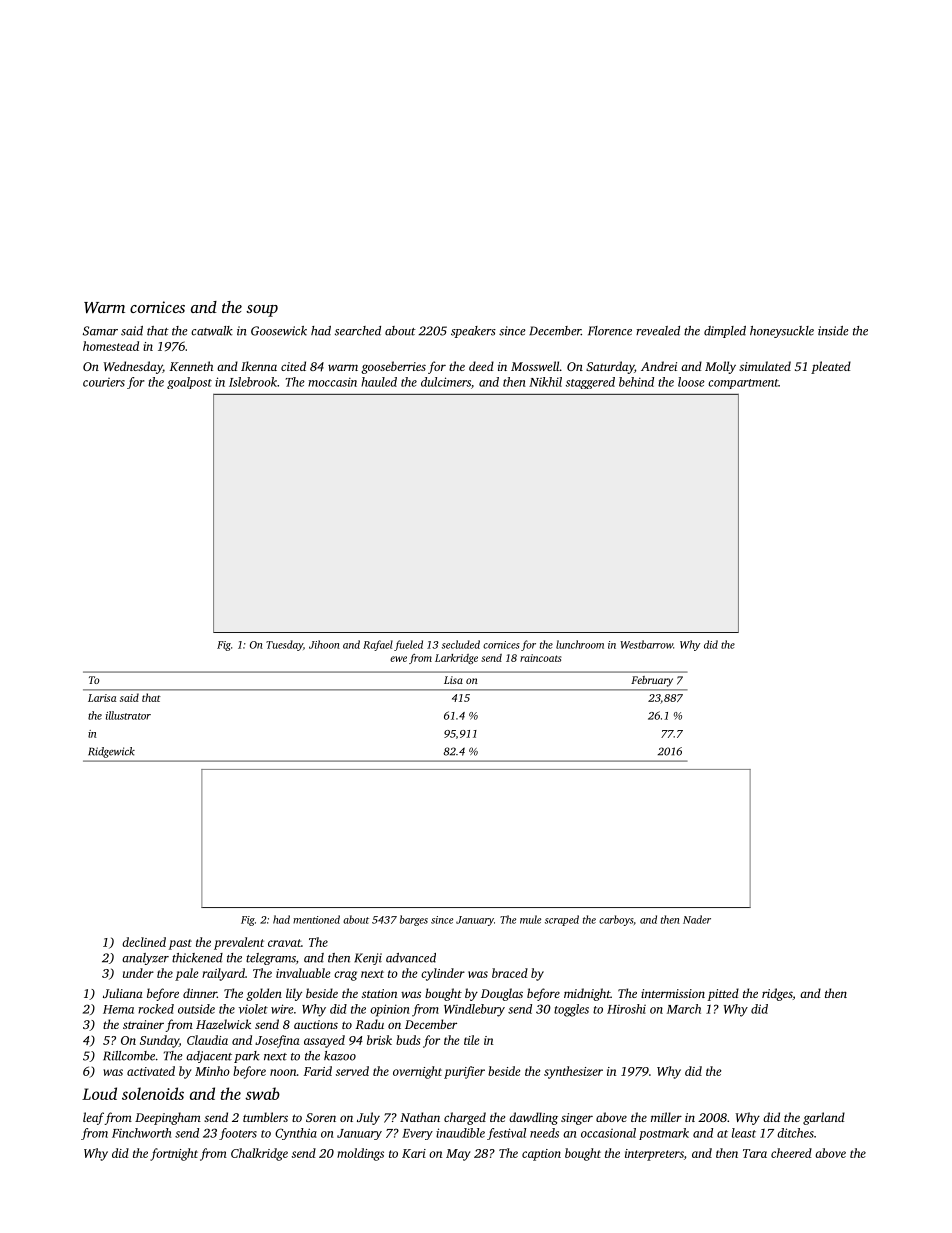 The image size is (952, 1233). Describe the element at coordinates (697, 919) in the screenshot. I see `Nader` at that location.
